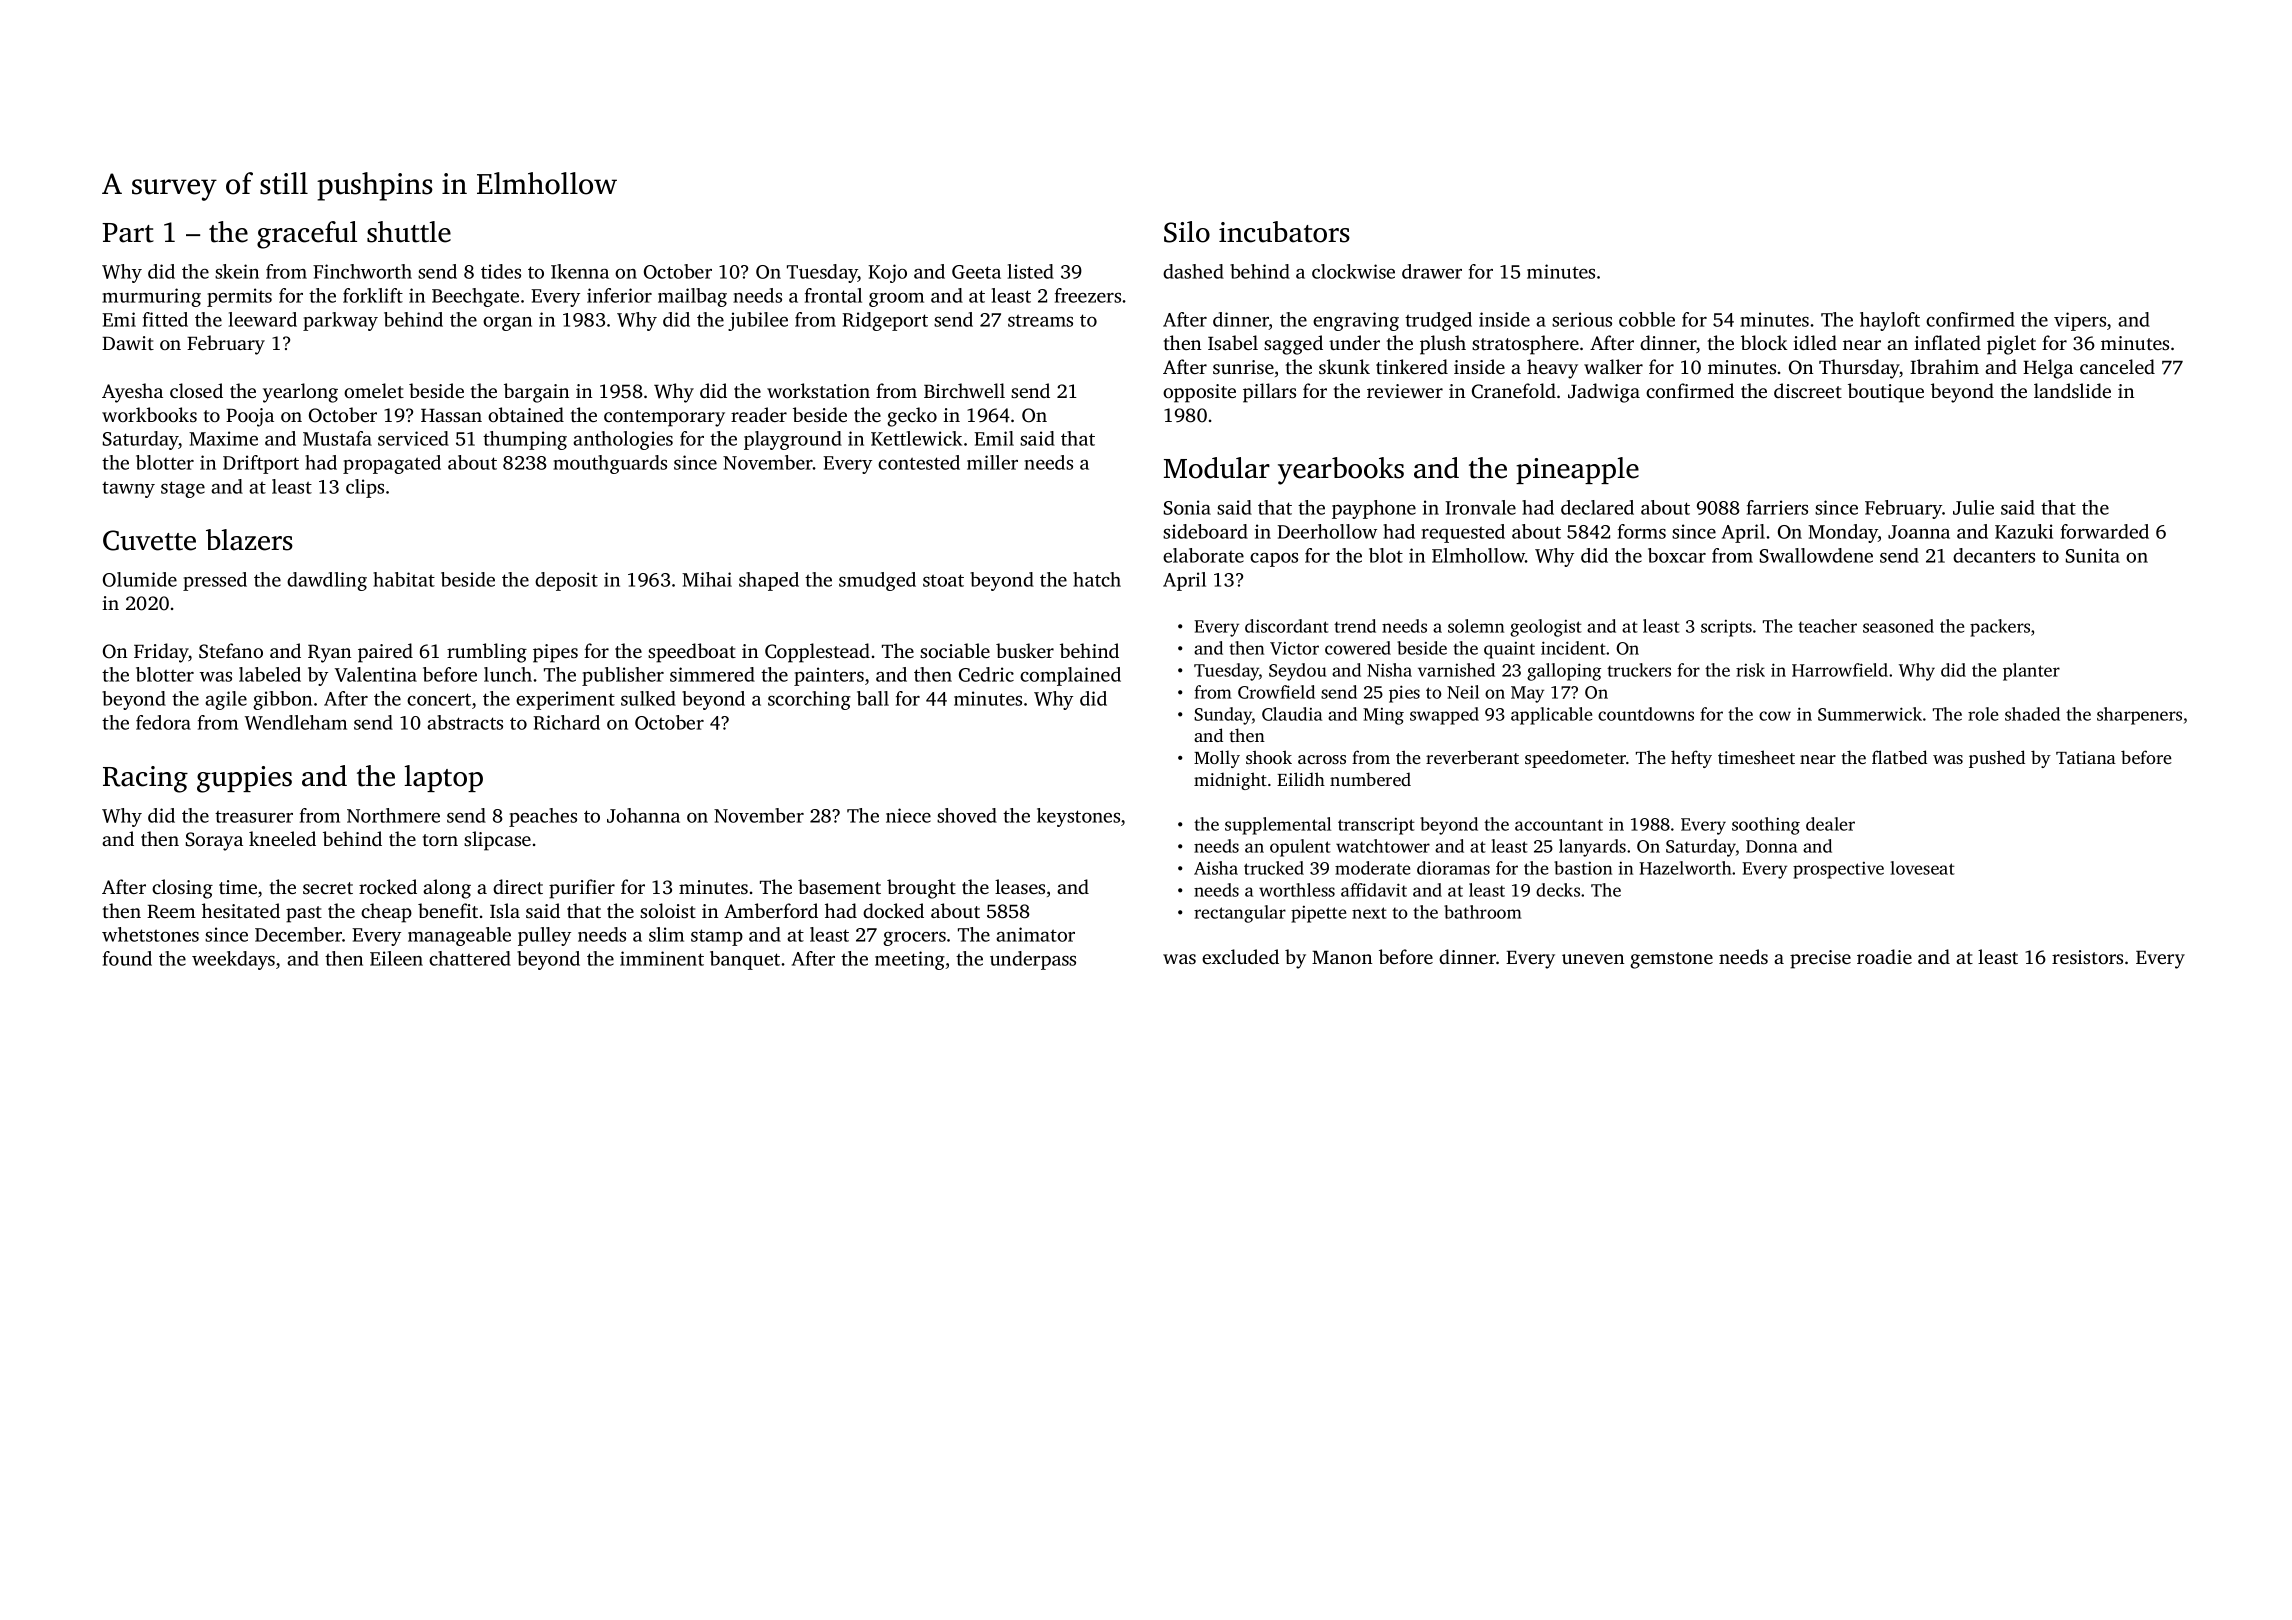 The height and width of the screenshot is (1620, 2292). Describe the element at coordinates (182, 889) in the screenshot. I see `closing` at that location.
